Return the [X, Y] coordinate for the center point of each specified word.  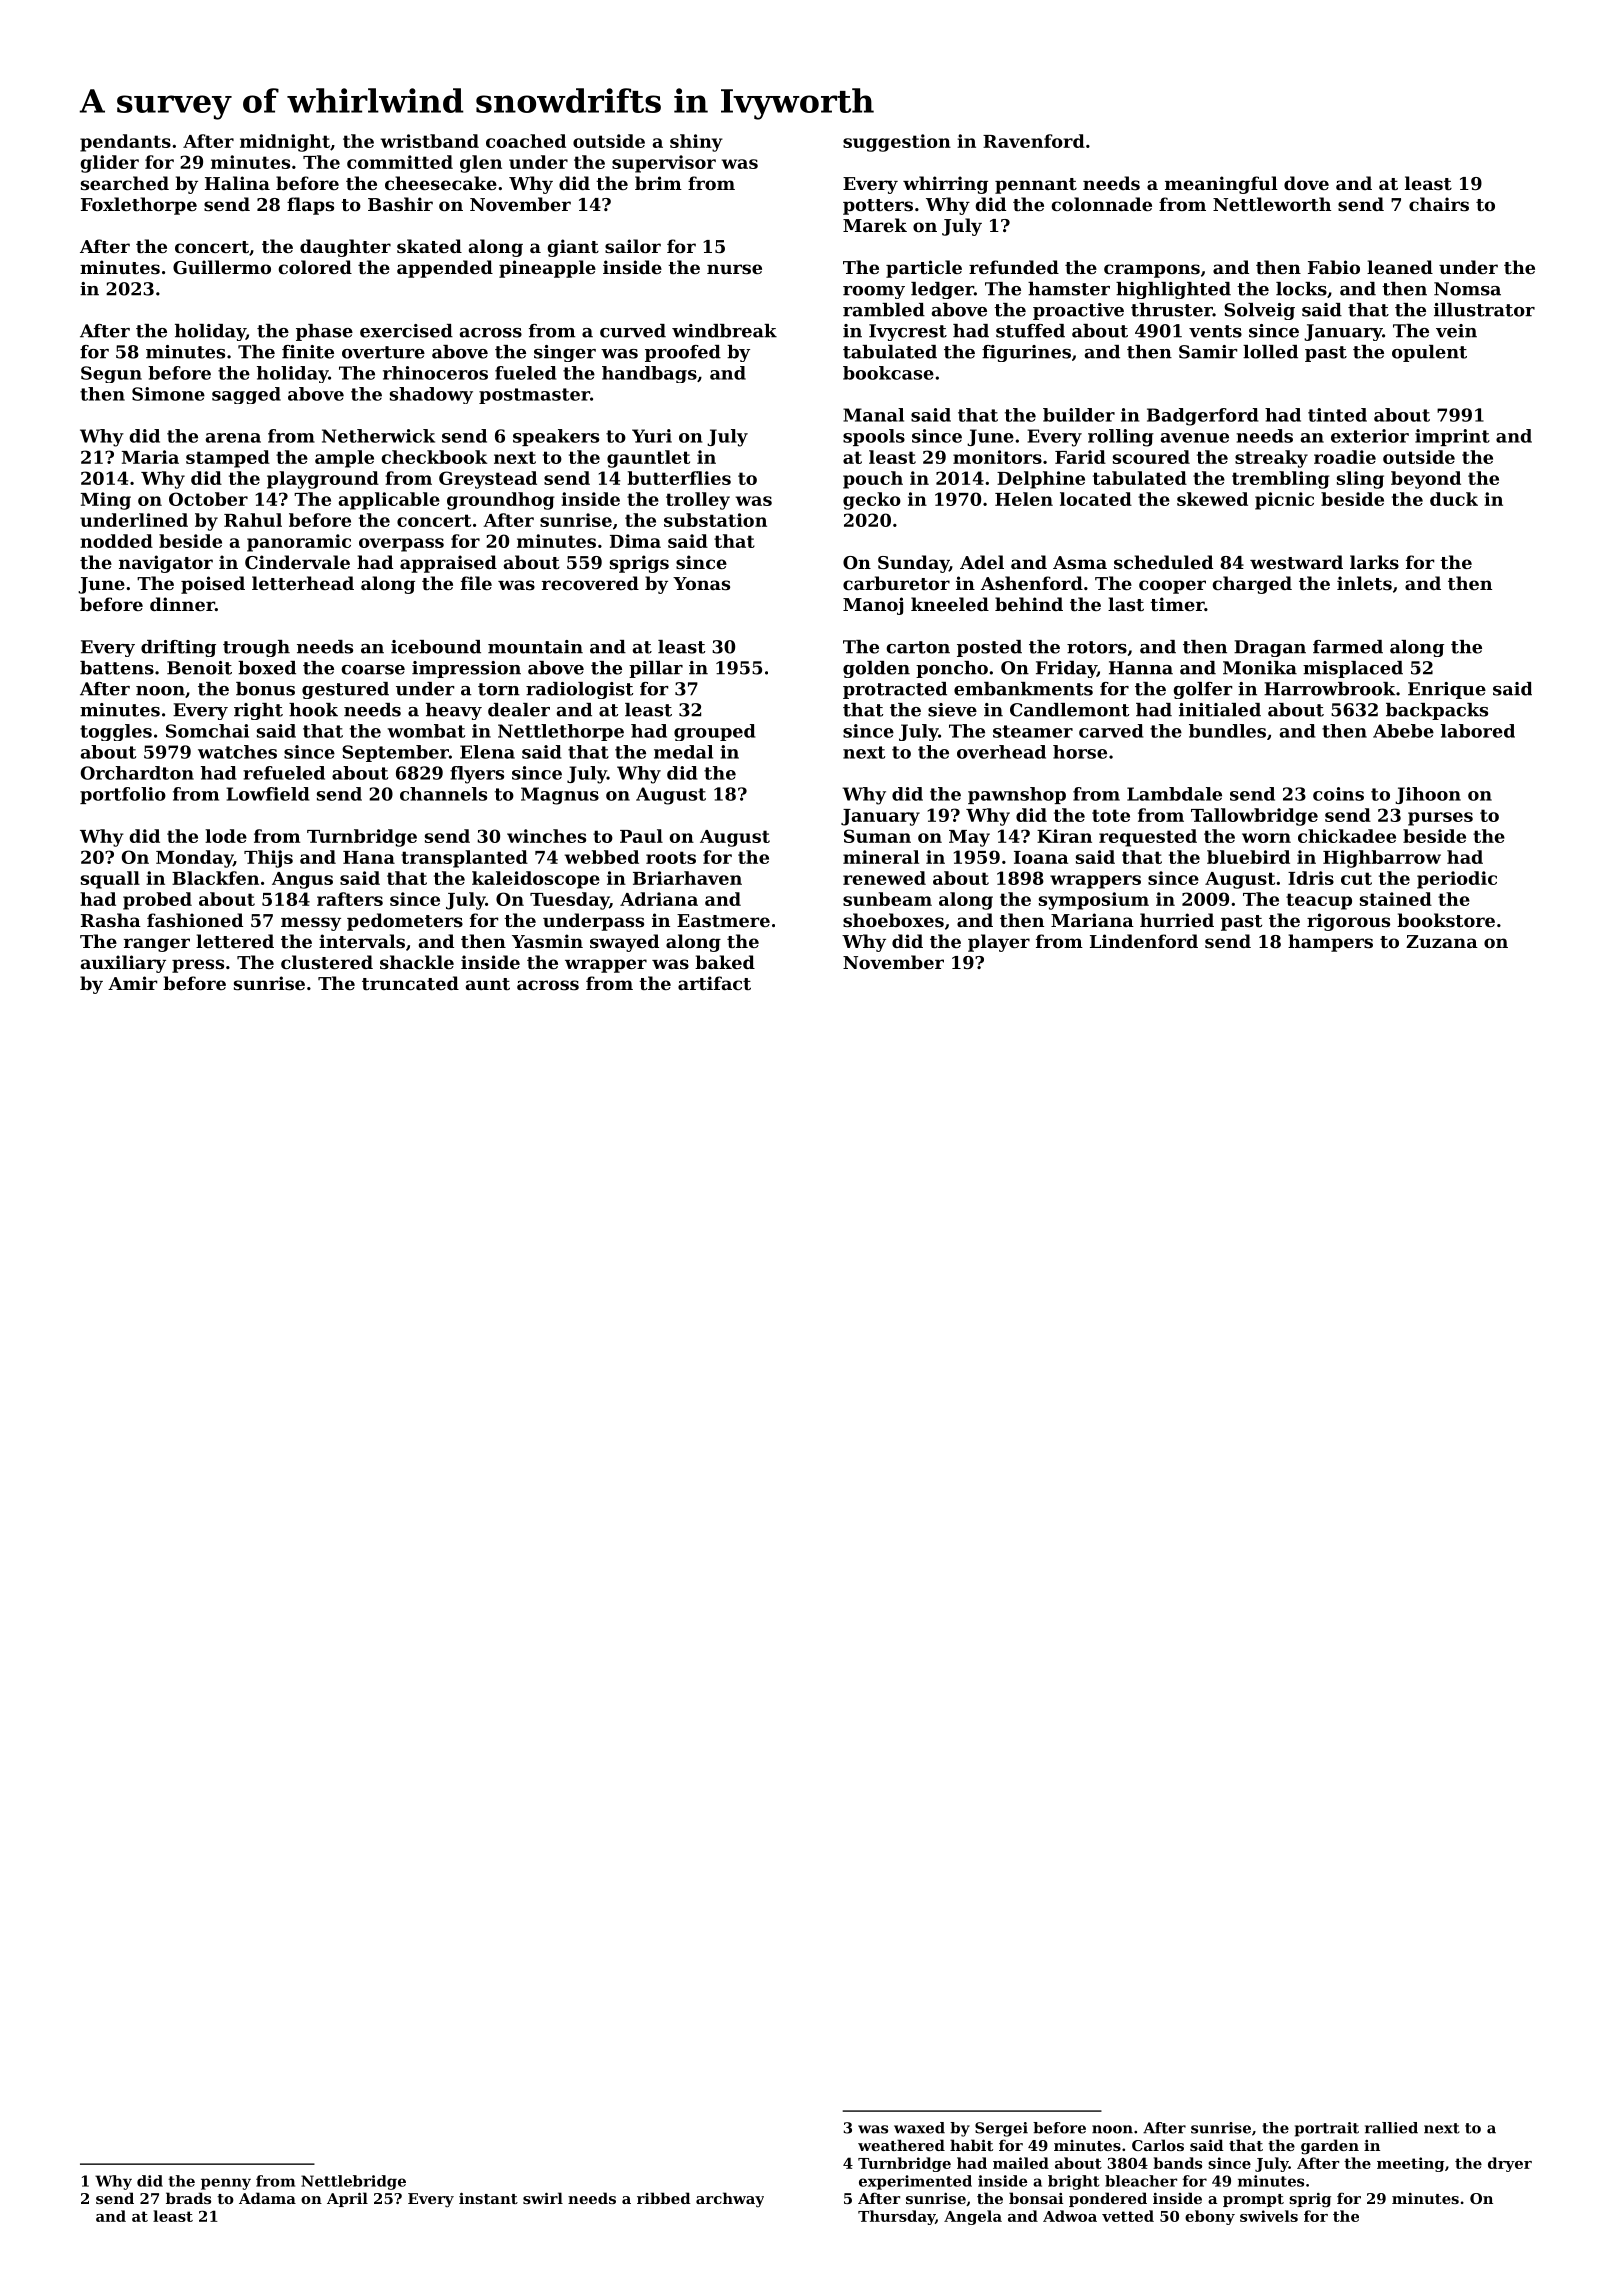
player [999, 943]
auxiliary [123, 964]
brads [188, 2198]
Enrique [1447, 690]
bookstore [1446, 920]
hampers [1330, 943]
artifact [714, 983]
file [476, 583]
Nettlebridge [353, 2182]
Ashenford [1032, 583]
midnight [285, 143]
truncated [410, 983]
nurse [734, 269]
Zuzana [1442, 941]
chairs [1439, 204]
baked [725, 962]
